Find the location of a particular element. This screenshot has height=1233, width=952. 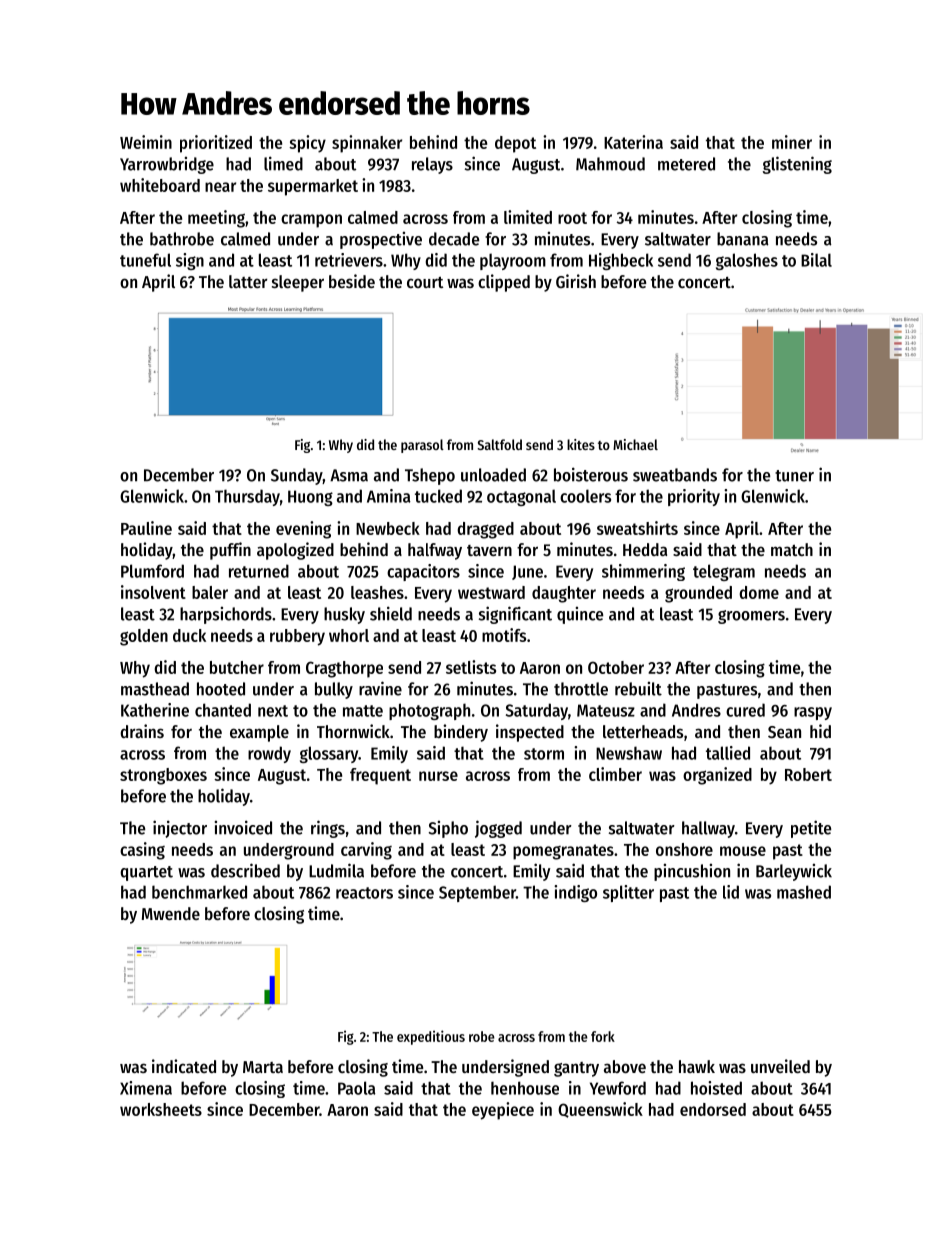

metered is located at coordinates (686, 164).
